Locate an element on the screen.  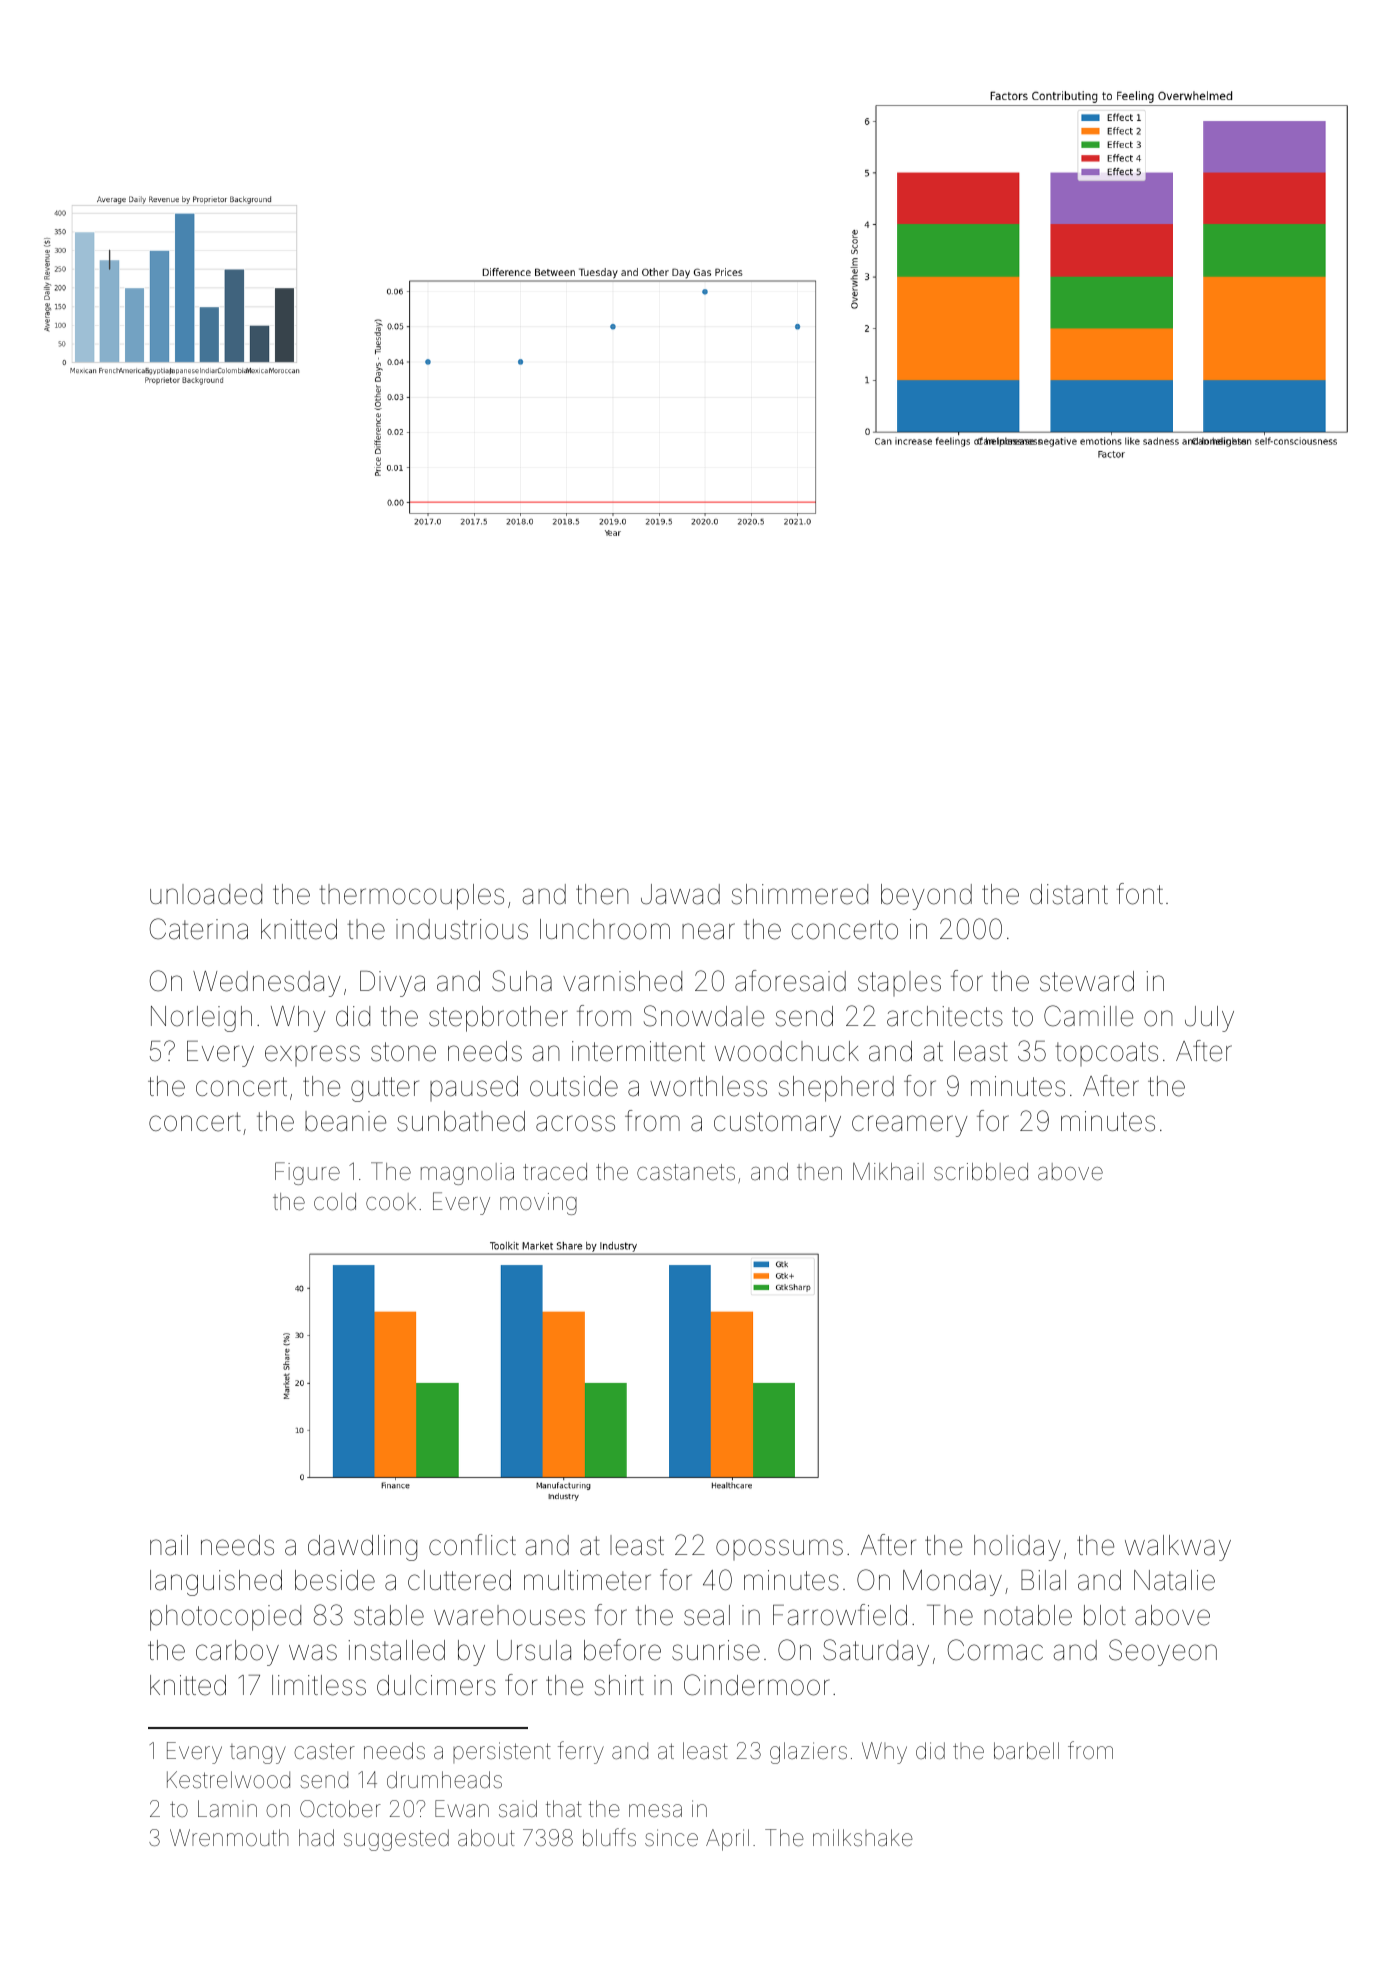
varnished is located at coordinates (622, 981).
